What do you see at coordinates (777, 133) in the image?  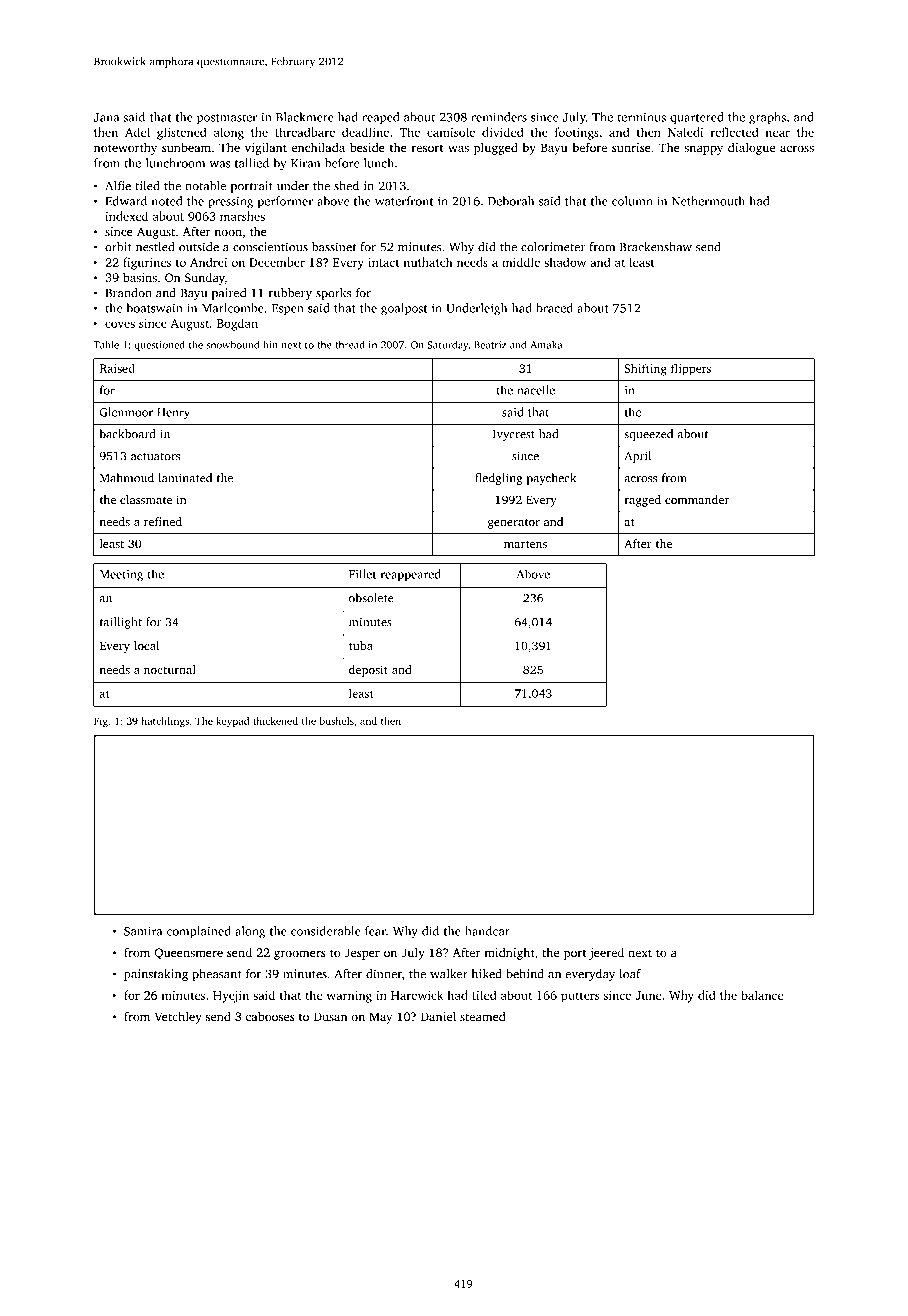 I see `near` at bounding box center [777, 133].
